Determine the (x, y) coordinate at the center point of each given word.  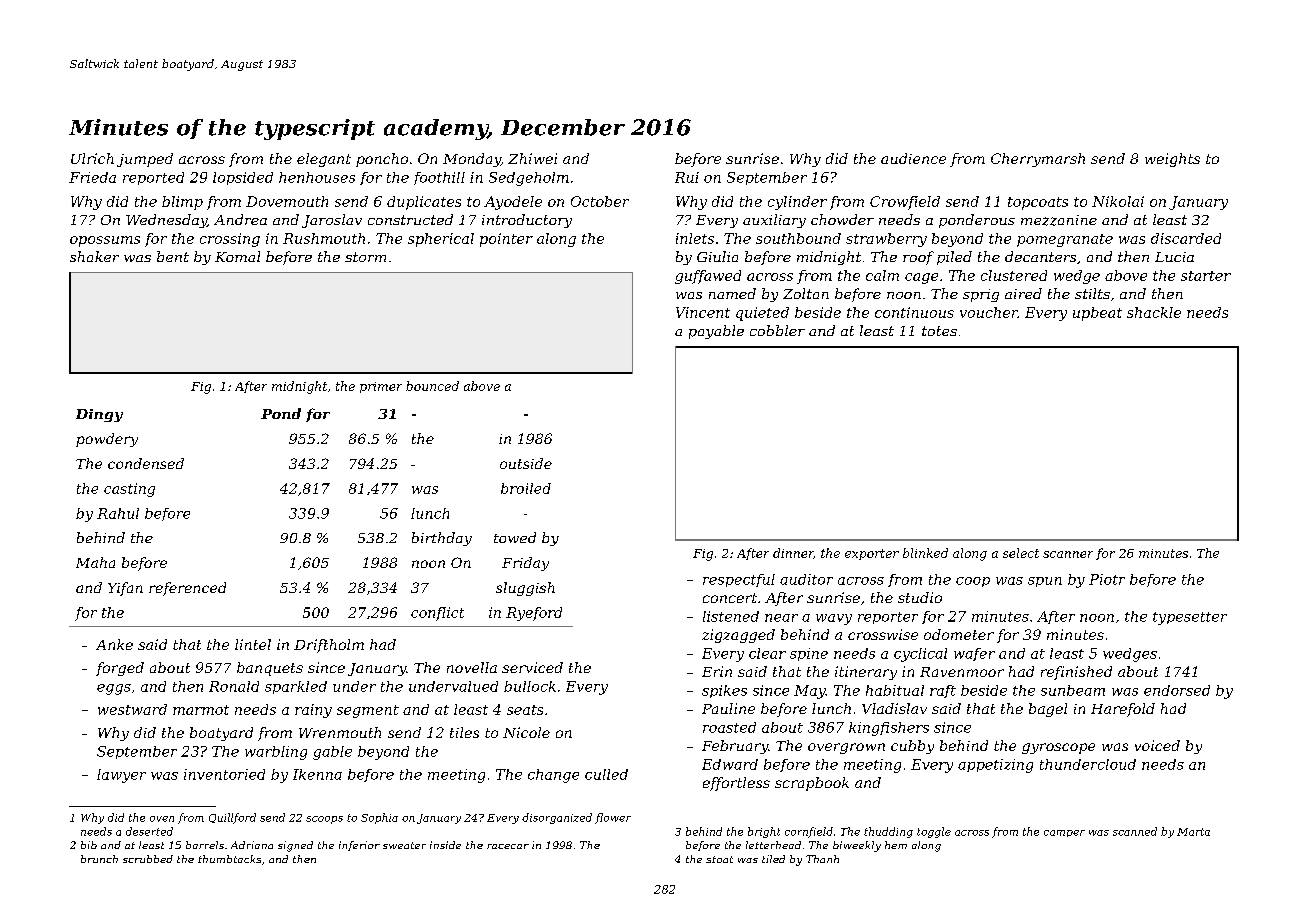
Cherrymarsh (1038, 160)
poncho (382, 160)
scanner (1068, 554)
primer (381, 387)
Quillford (232, 818)
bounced (432, 386)
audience (913, 158)
